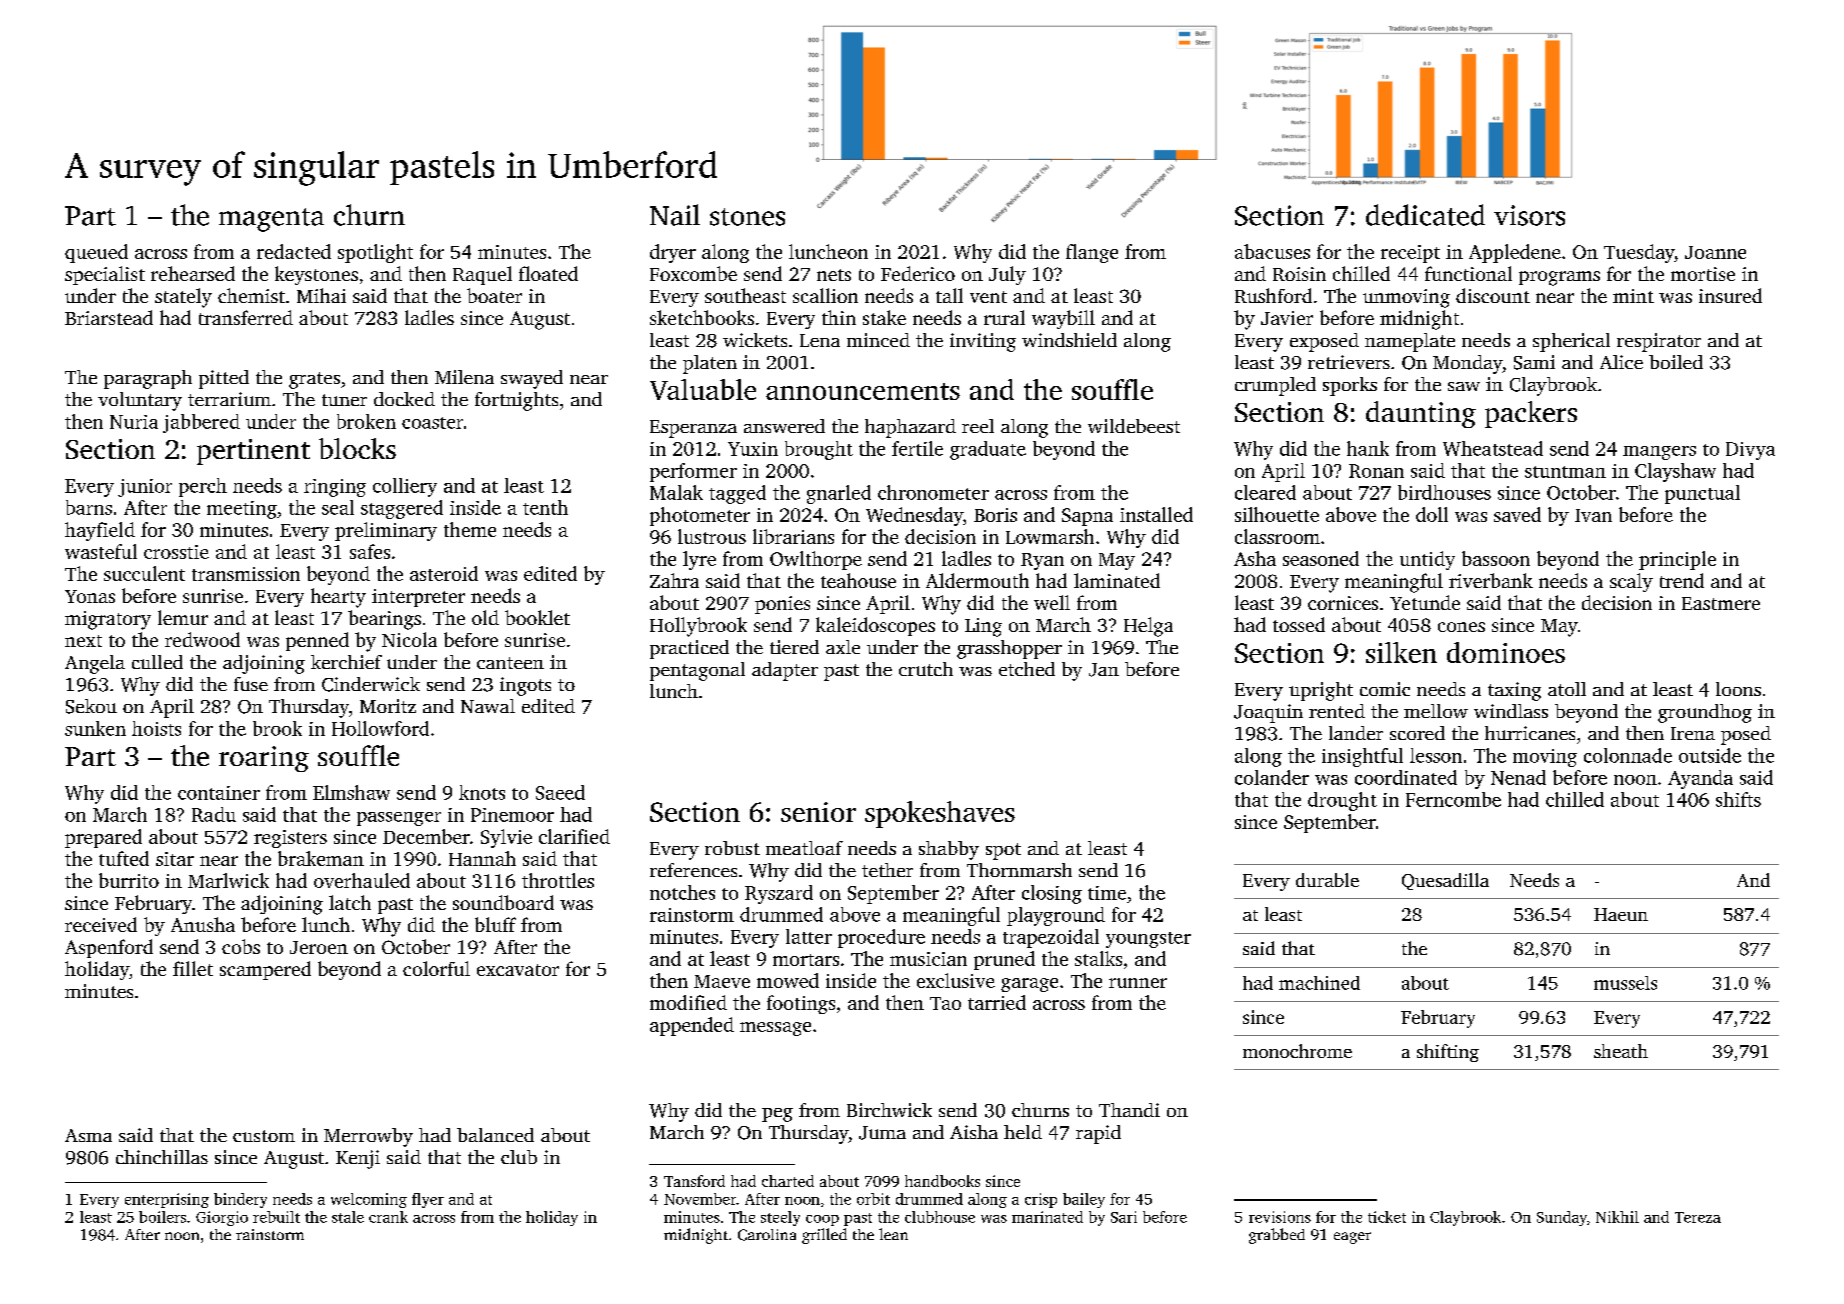  I want to click on magenta, so click(271, 220).
